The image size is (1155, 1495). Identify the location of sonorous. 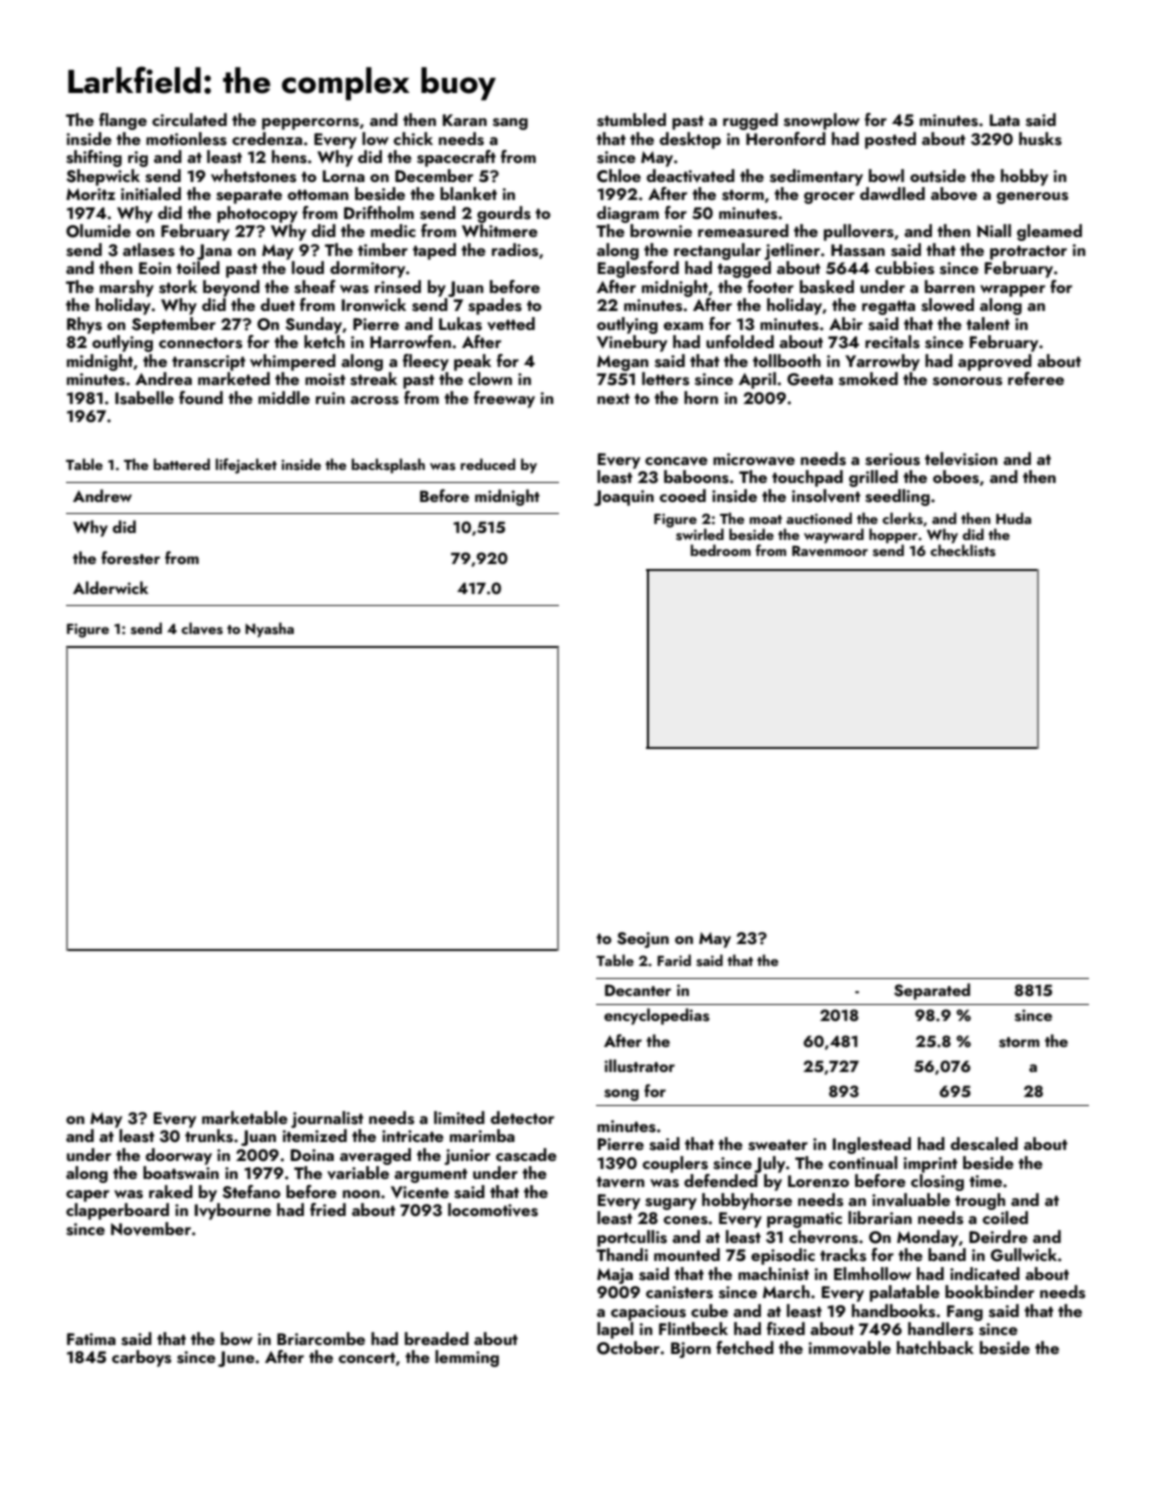
(967, 381).
